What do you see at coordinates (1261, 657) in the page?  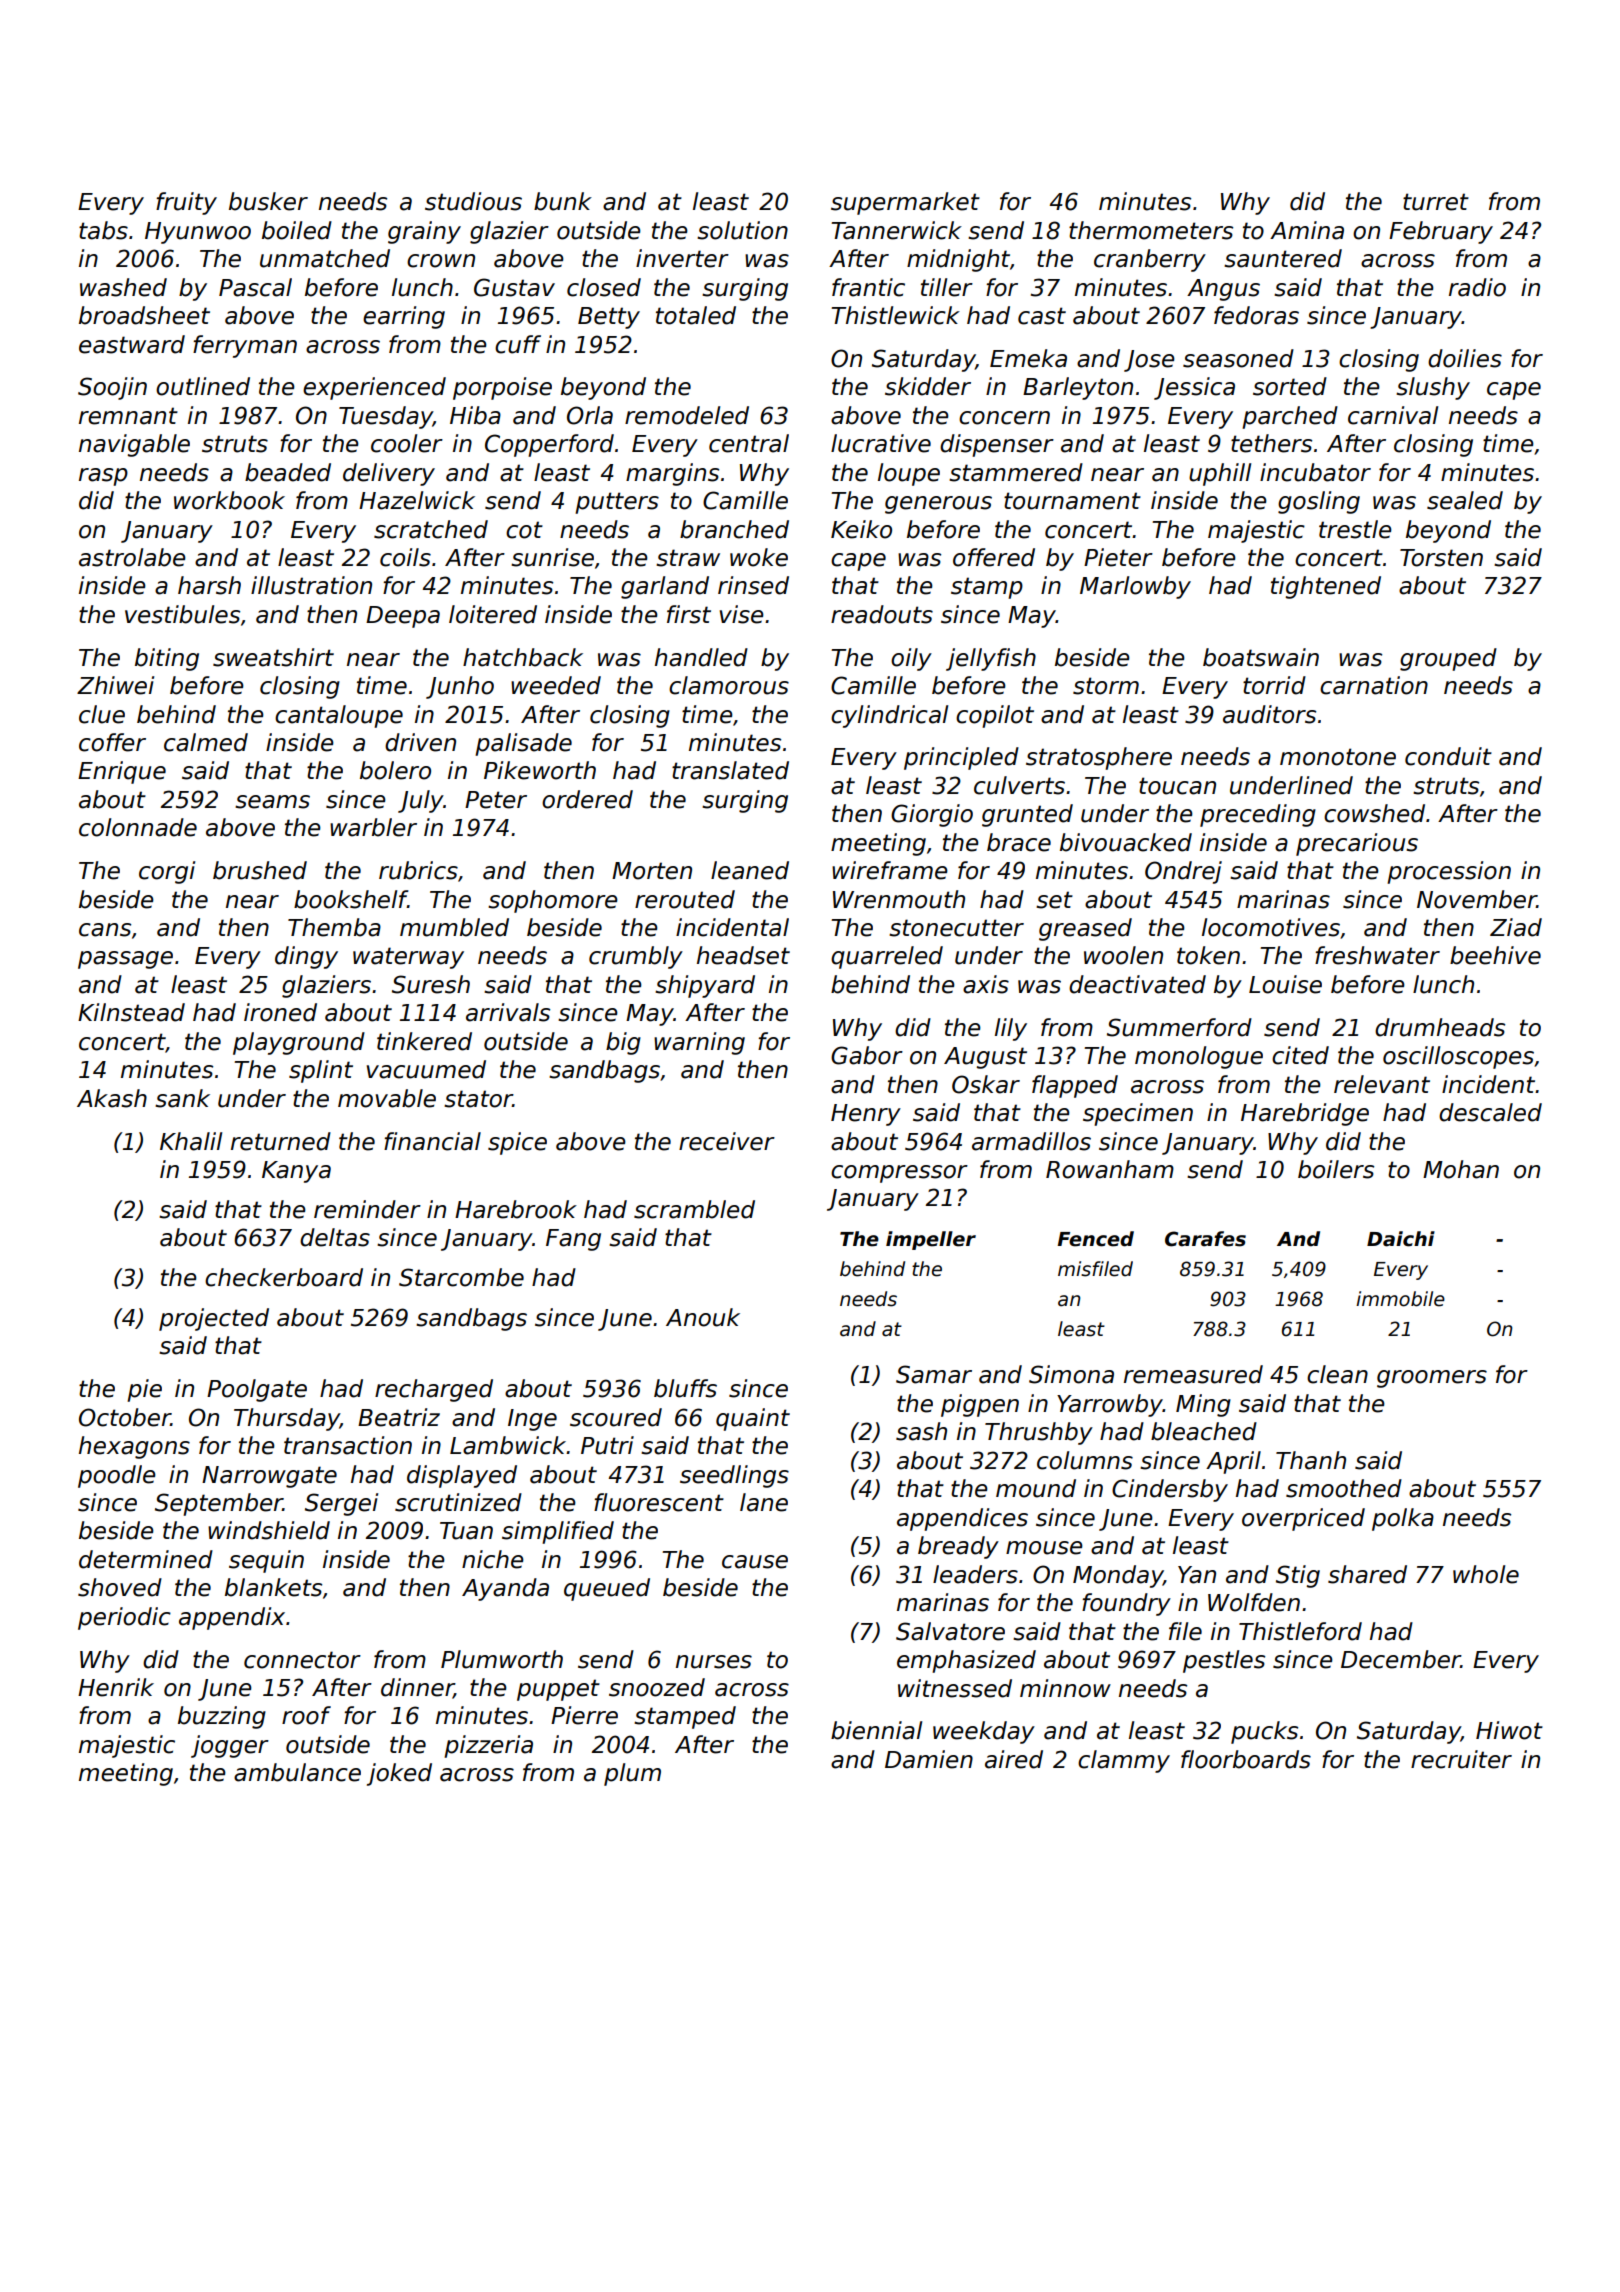 I see `boatswain` at bounding box center [1261, 657].
